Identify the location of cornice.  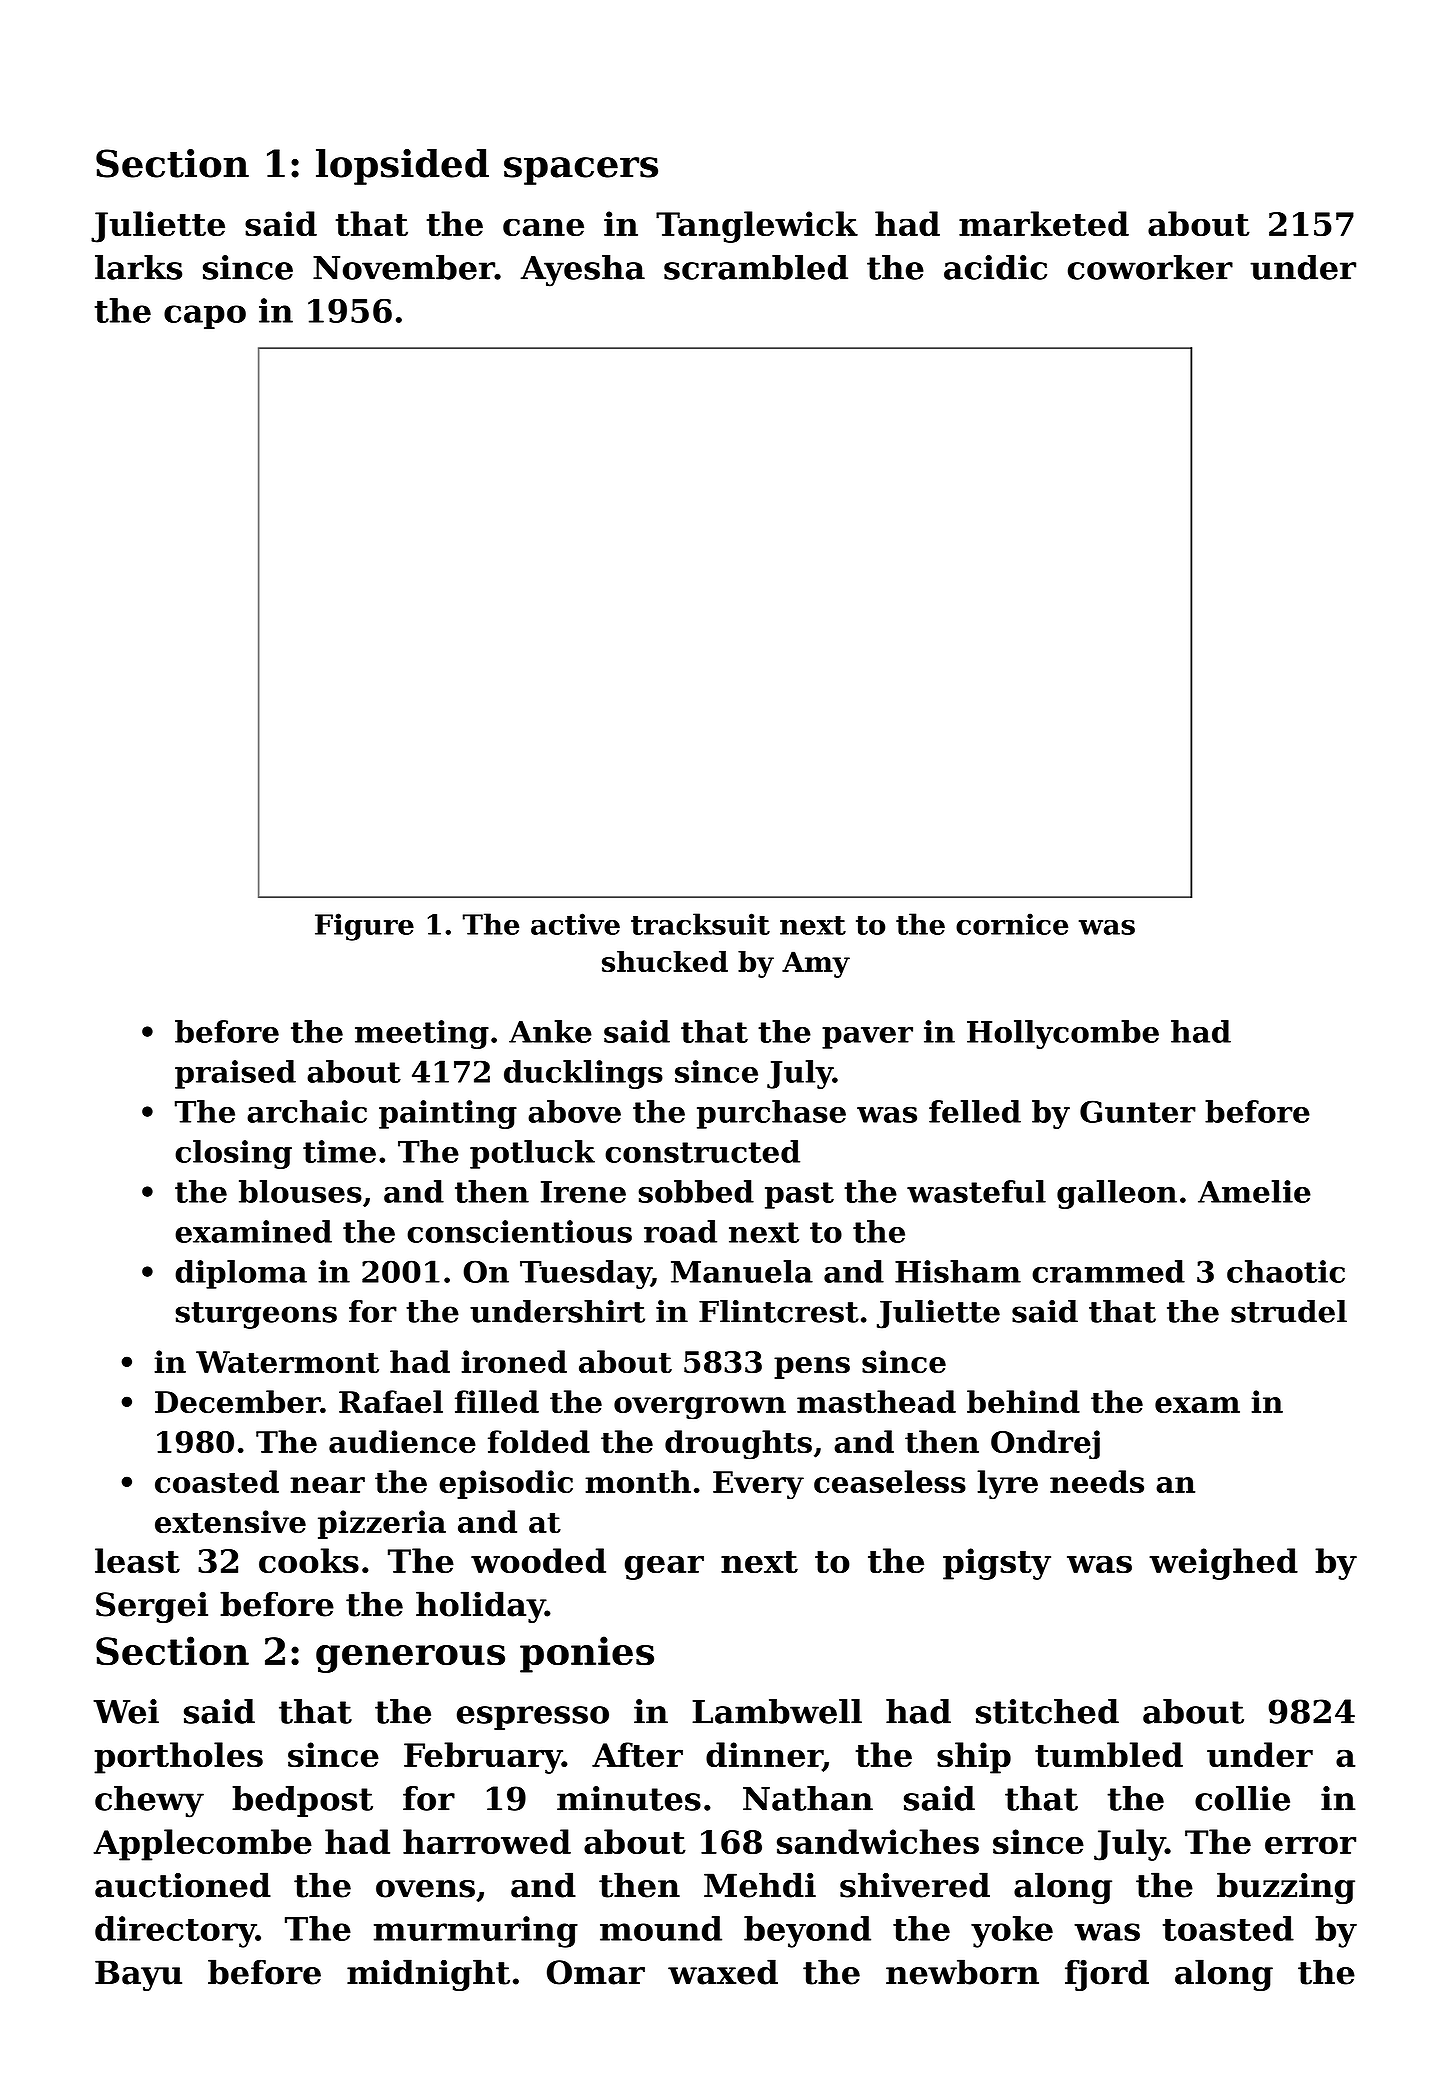
(1012, 924).
